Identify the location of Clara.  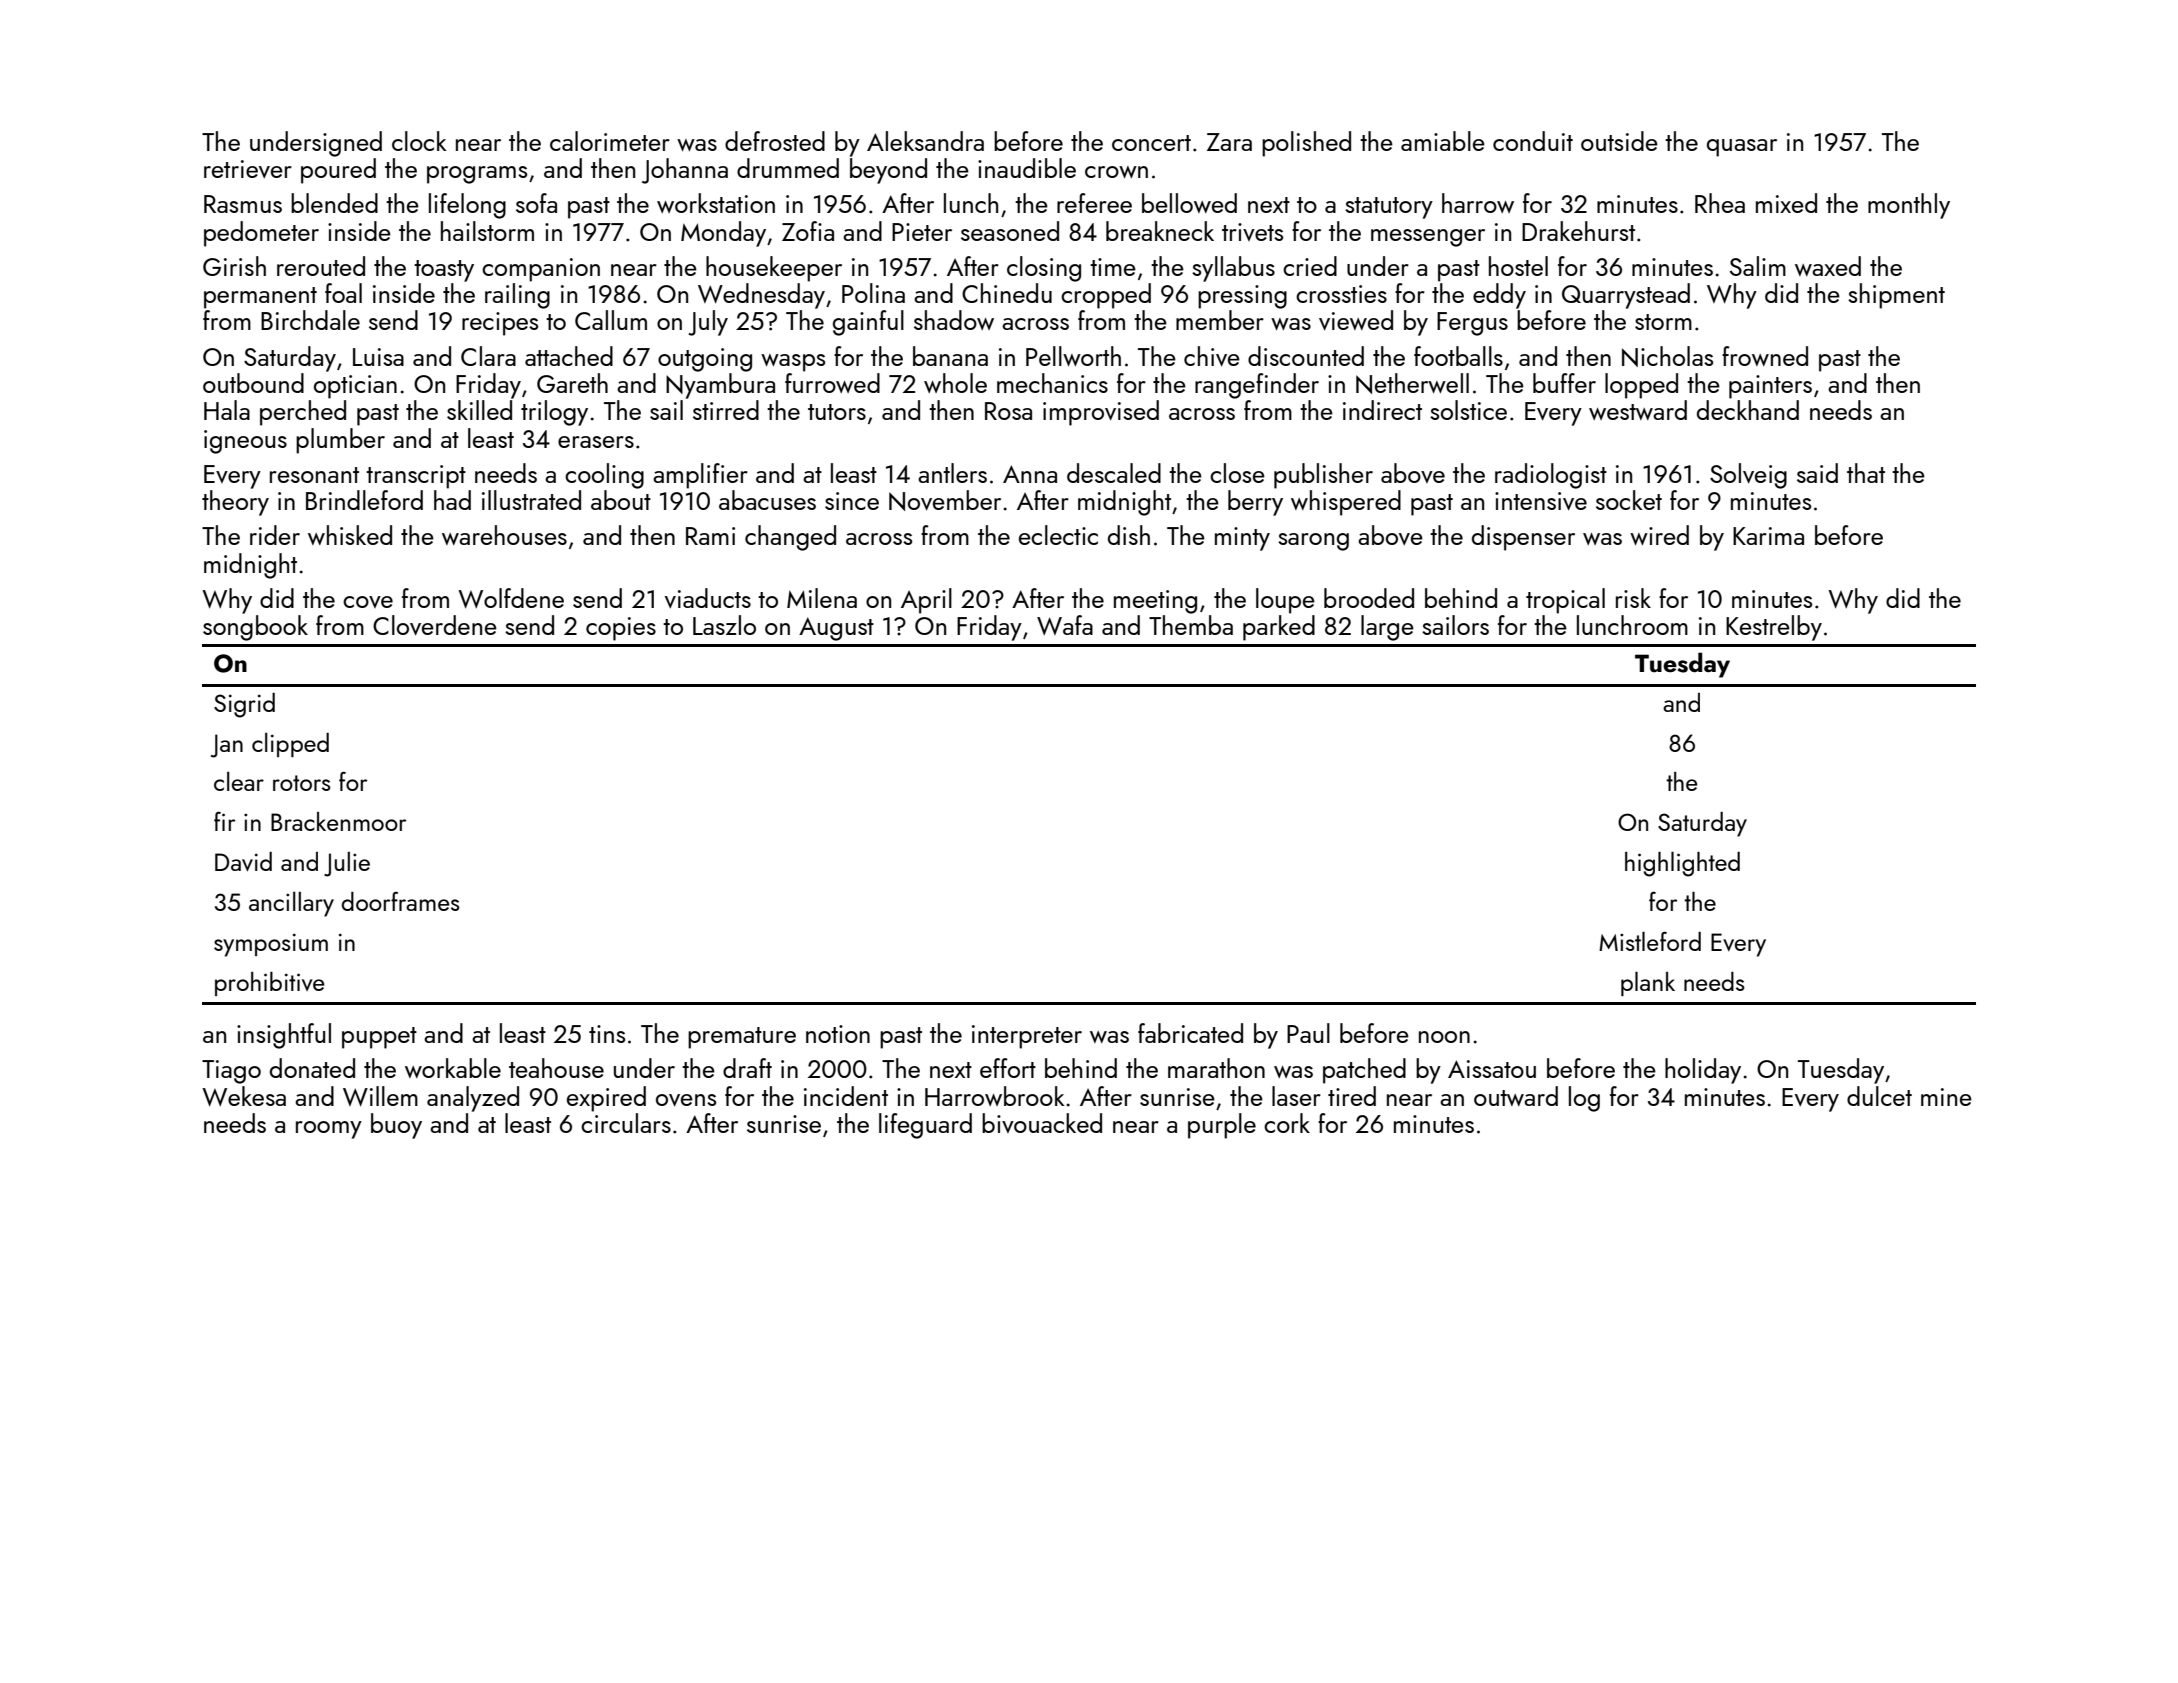
(488, 356).
